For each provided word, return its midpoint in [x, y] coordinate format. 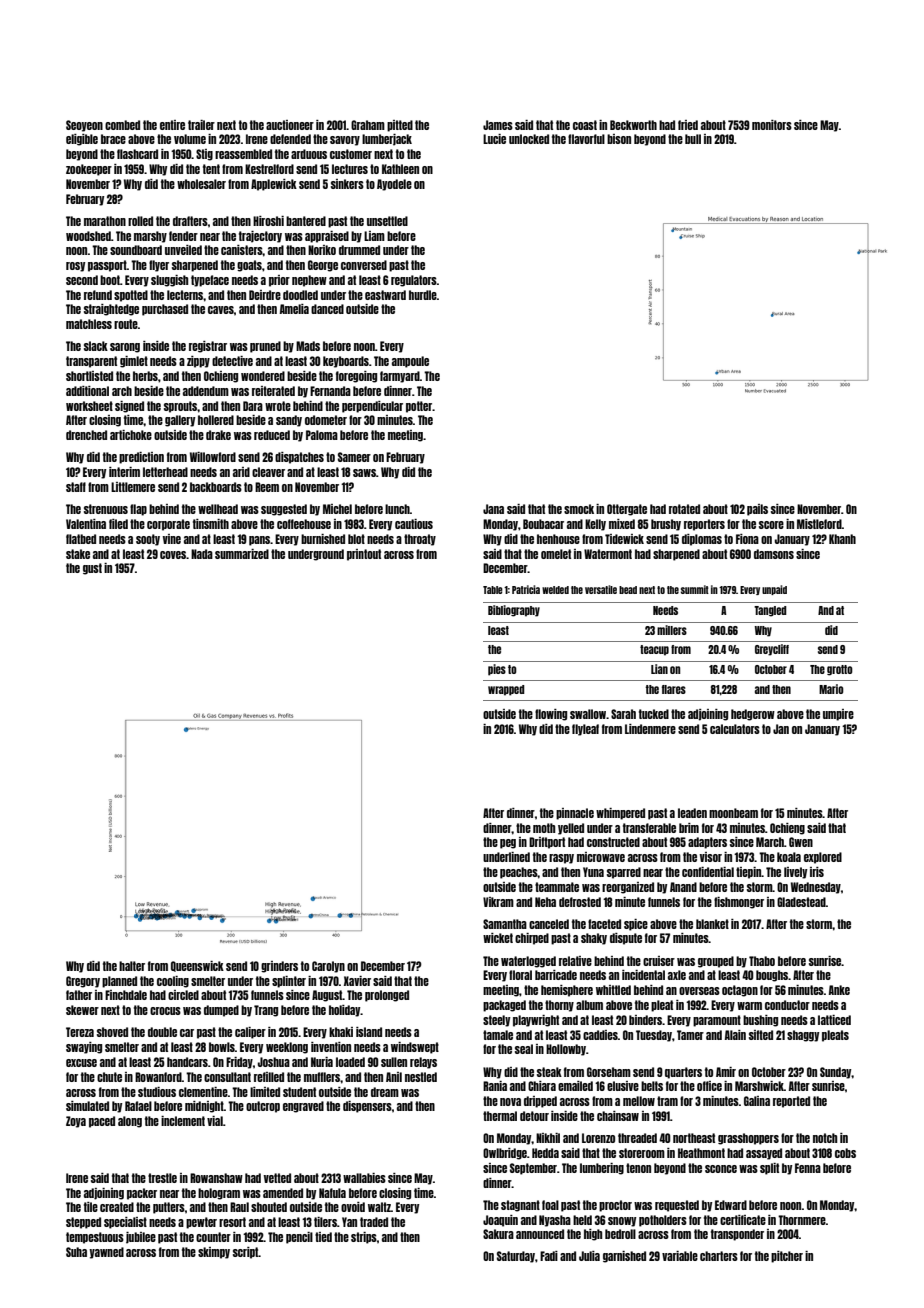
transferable [649, 828]
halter [132, 966]
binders [645, 1020]
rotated [684, 509]
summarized [242, 554]
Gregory [83, 982]
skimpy [214, 1253]
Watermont [608, 554]
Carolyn [328, 967]
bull [693, 139]
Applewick [274, 185]
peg [508, 844]
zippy [198, 362]
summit [695, 589]
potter [419, 407]
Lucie [494, 139]
